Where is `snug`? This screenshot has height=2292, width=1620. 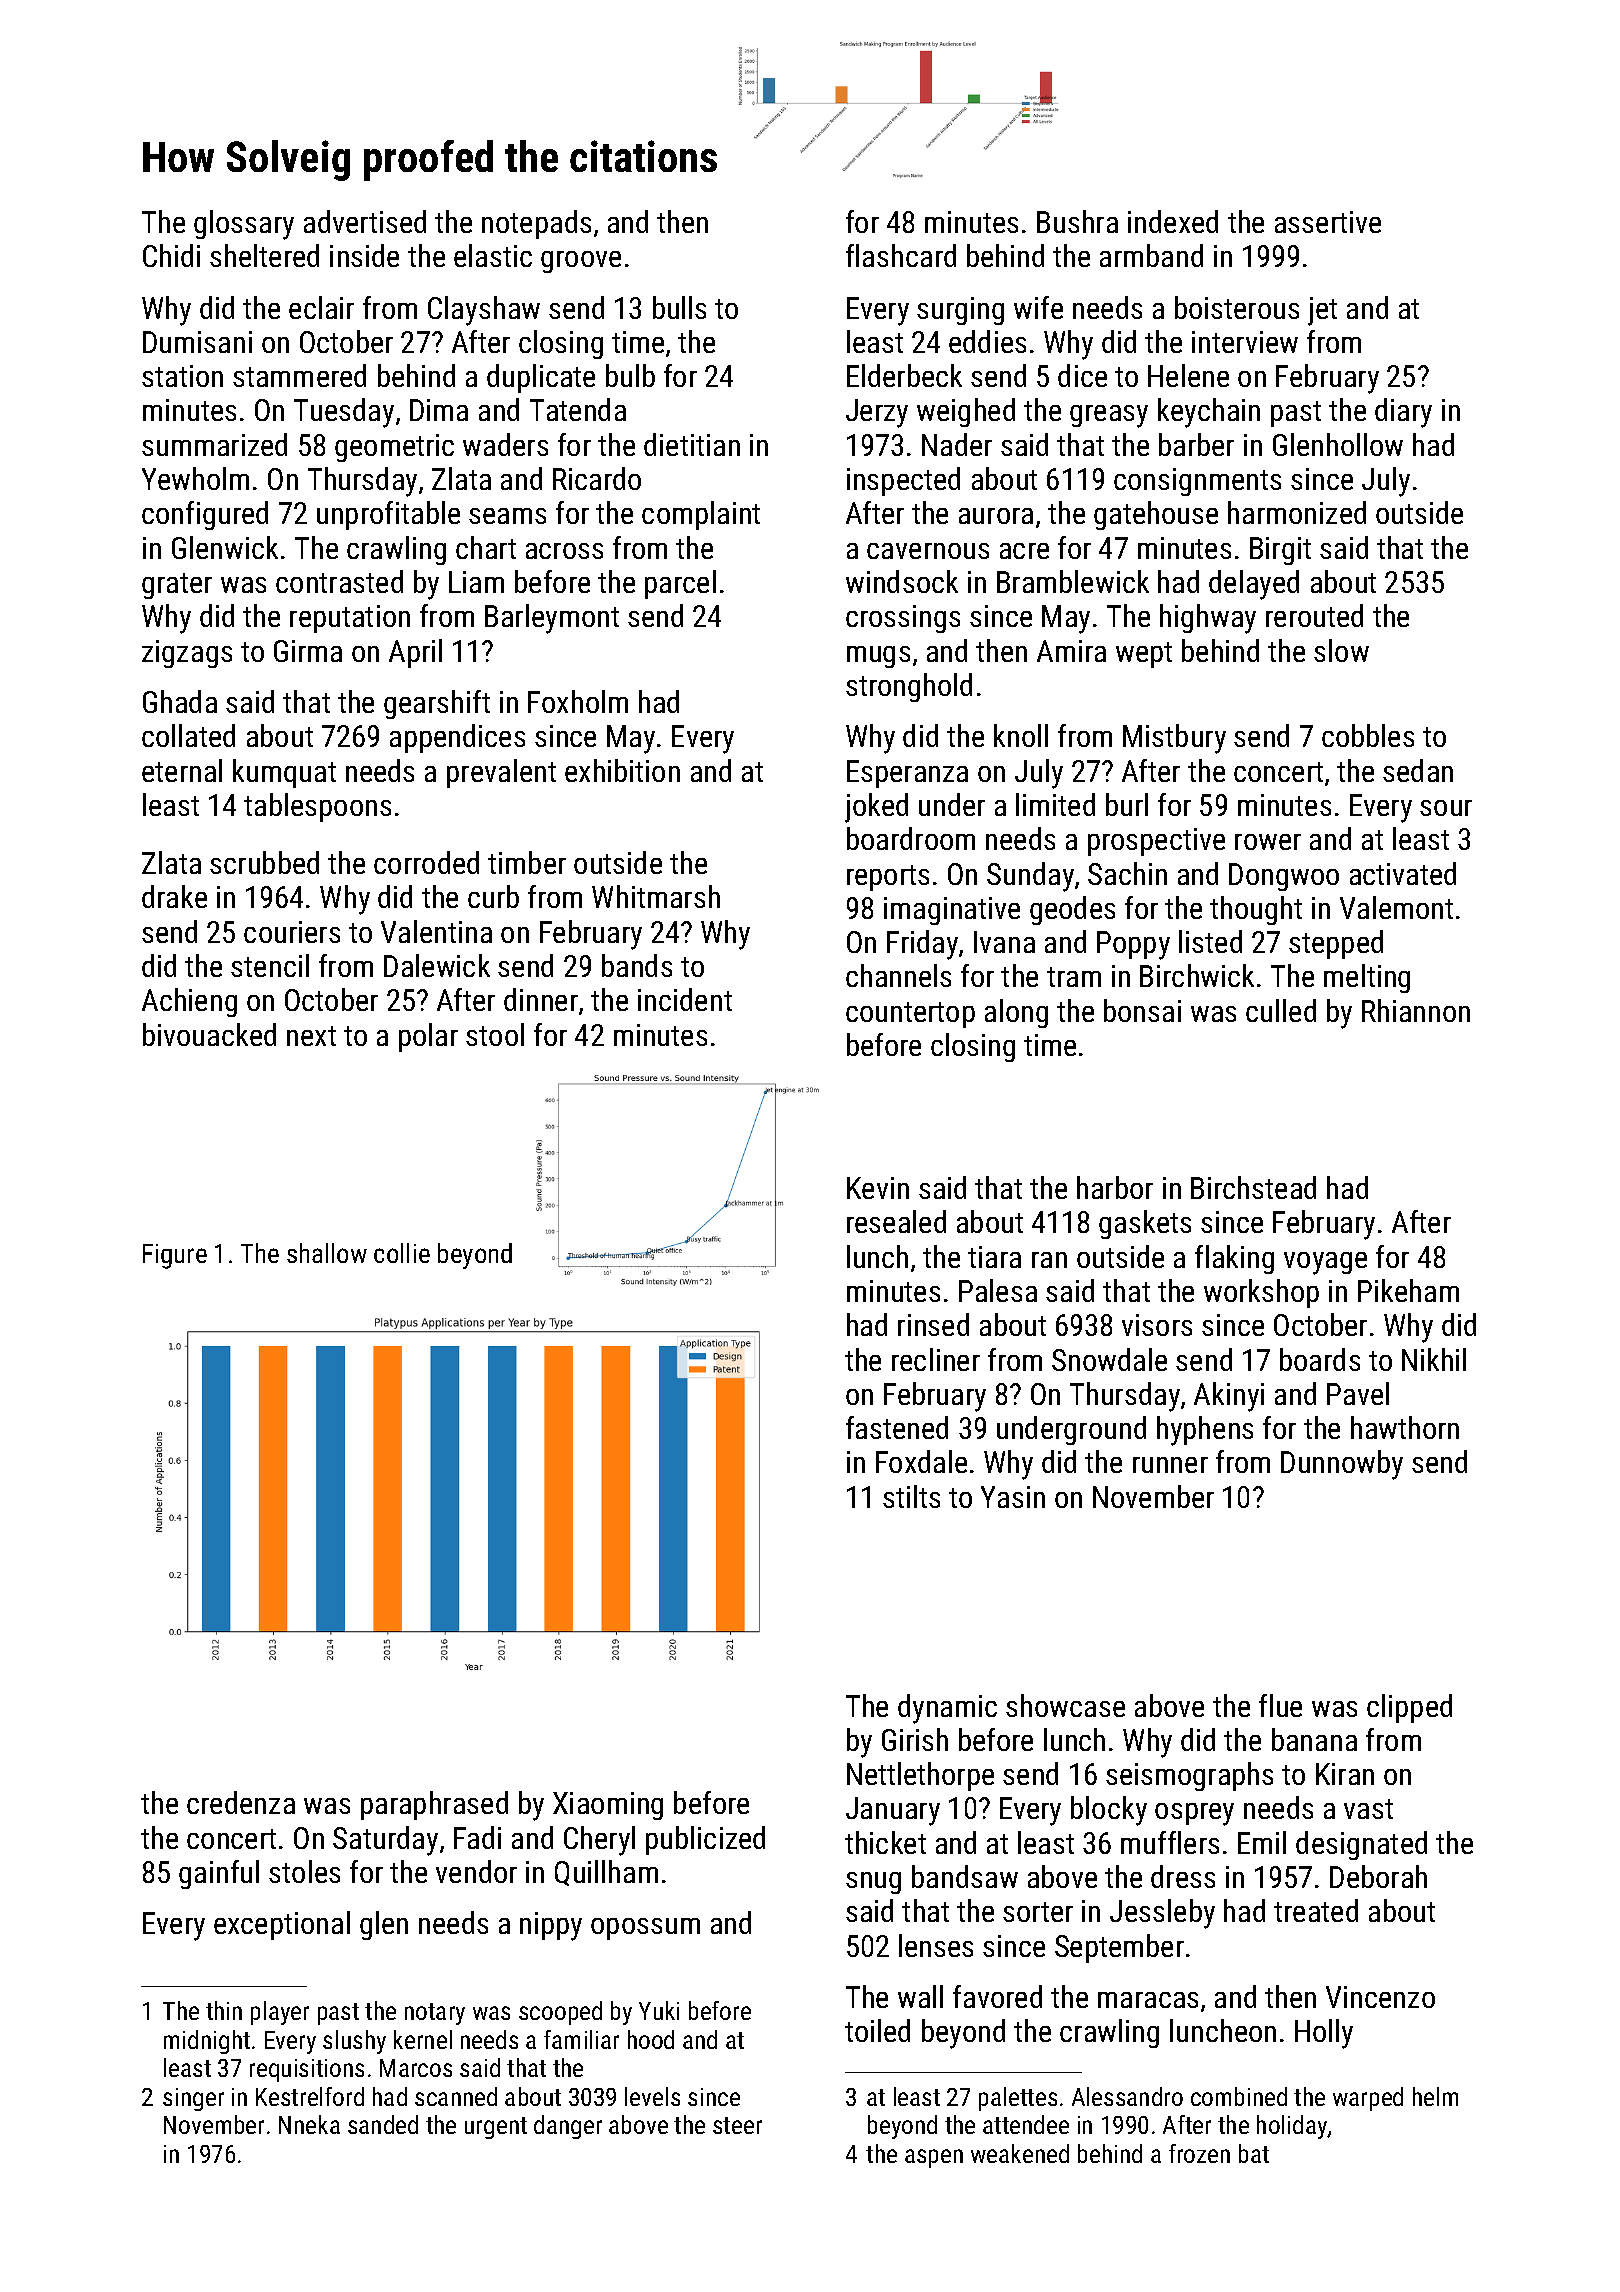 snug is located at coordinates (873, 1883).
